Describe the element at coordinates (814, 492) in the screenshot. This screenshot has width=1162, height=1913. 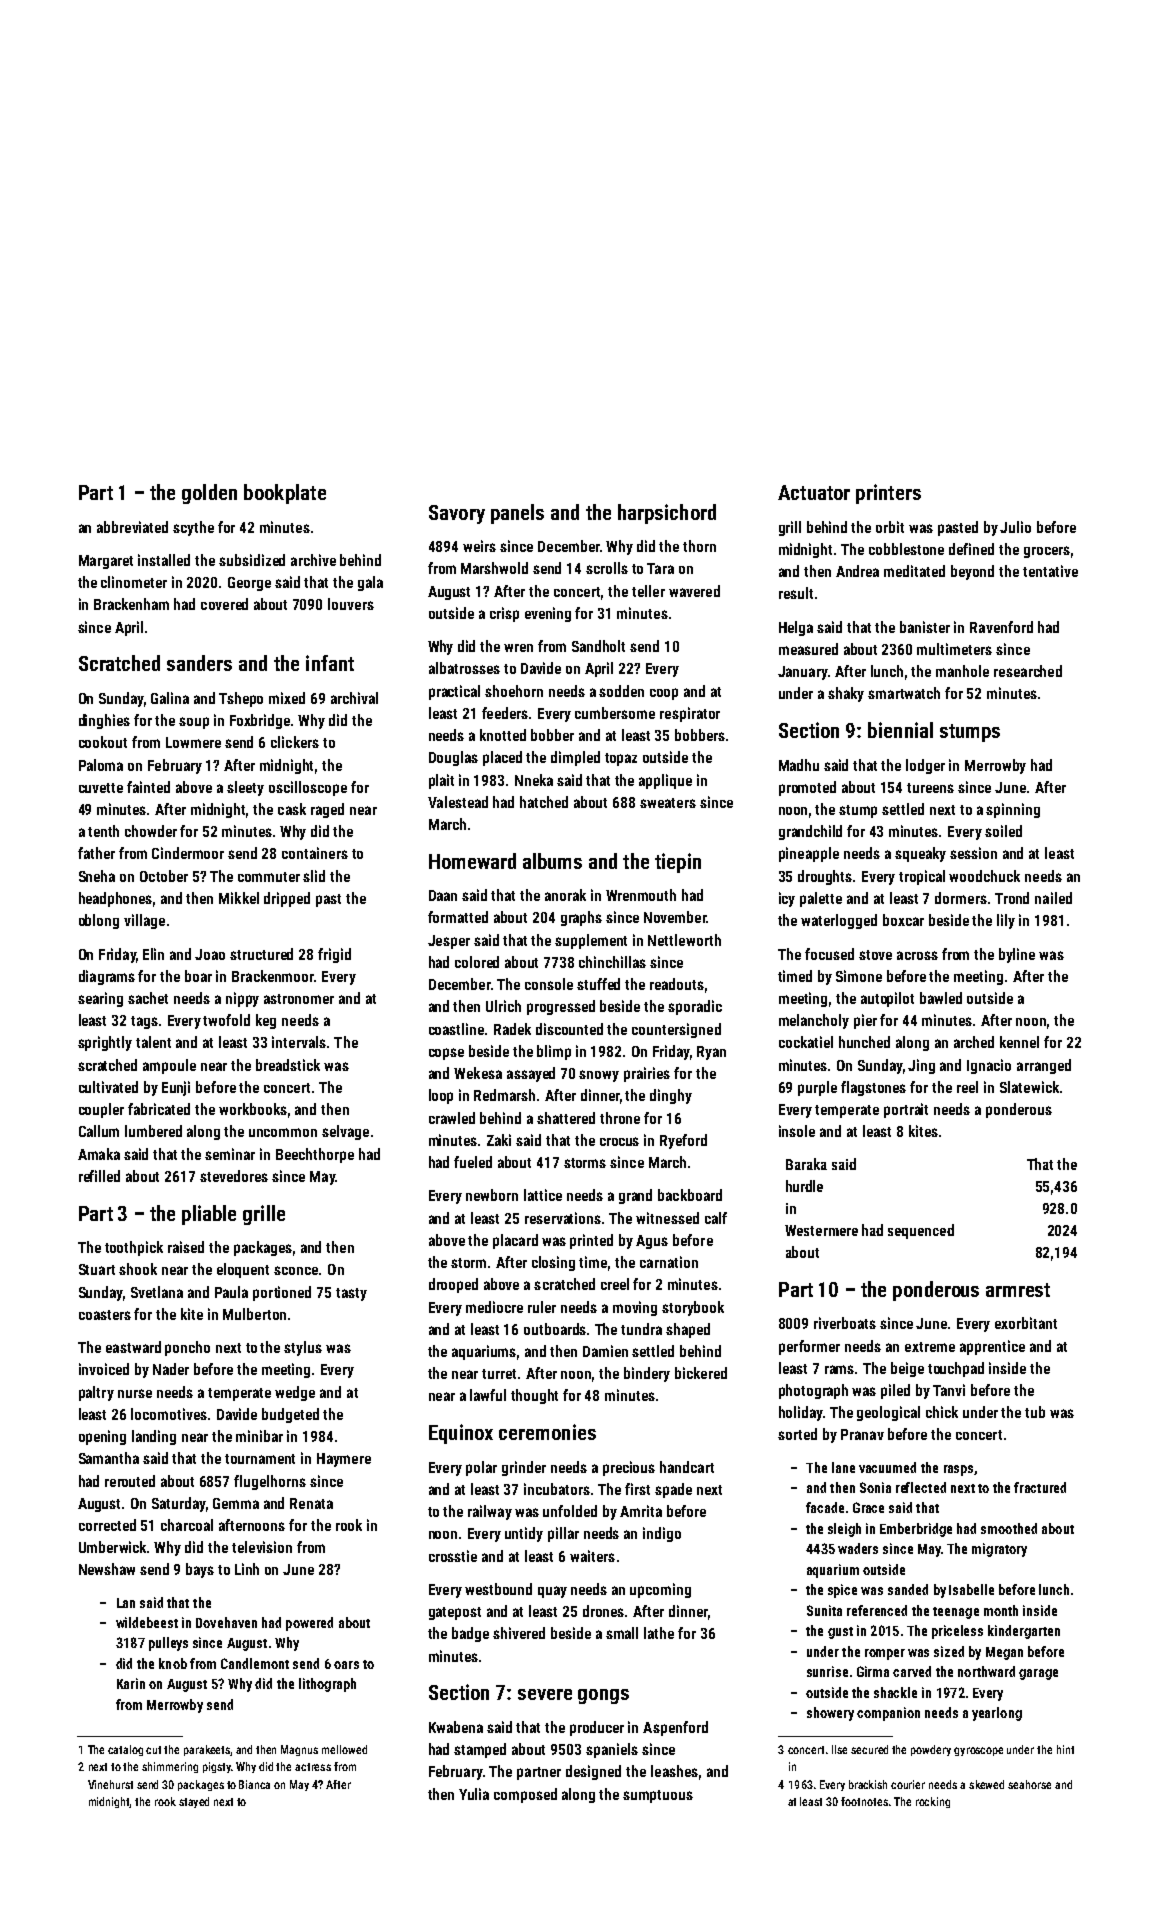
I see `Actuator` at that location.
